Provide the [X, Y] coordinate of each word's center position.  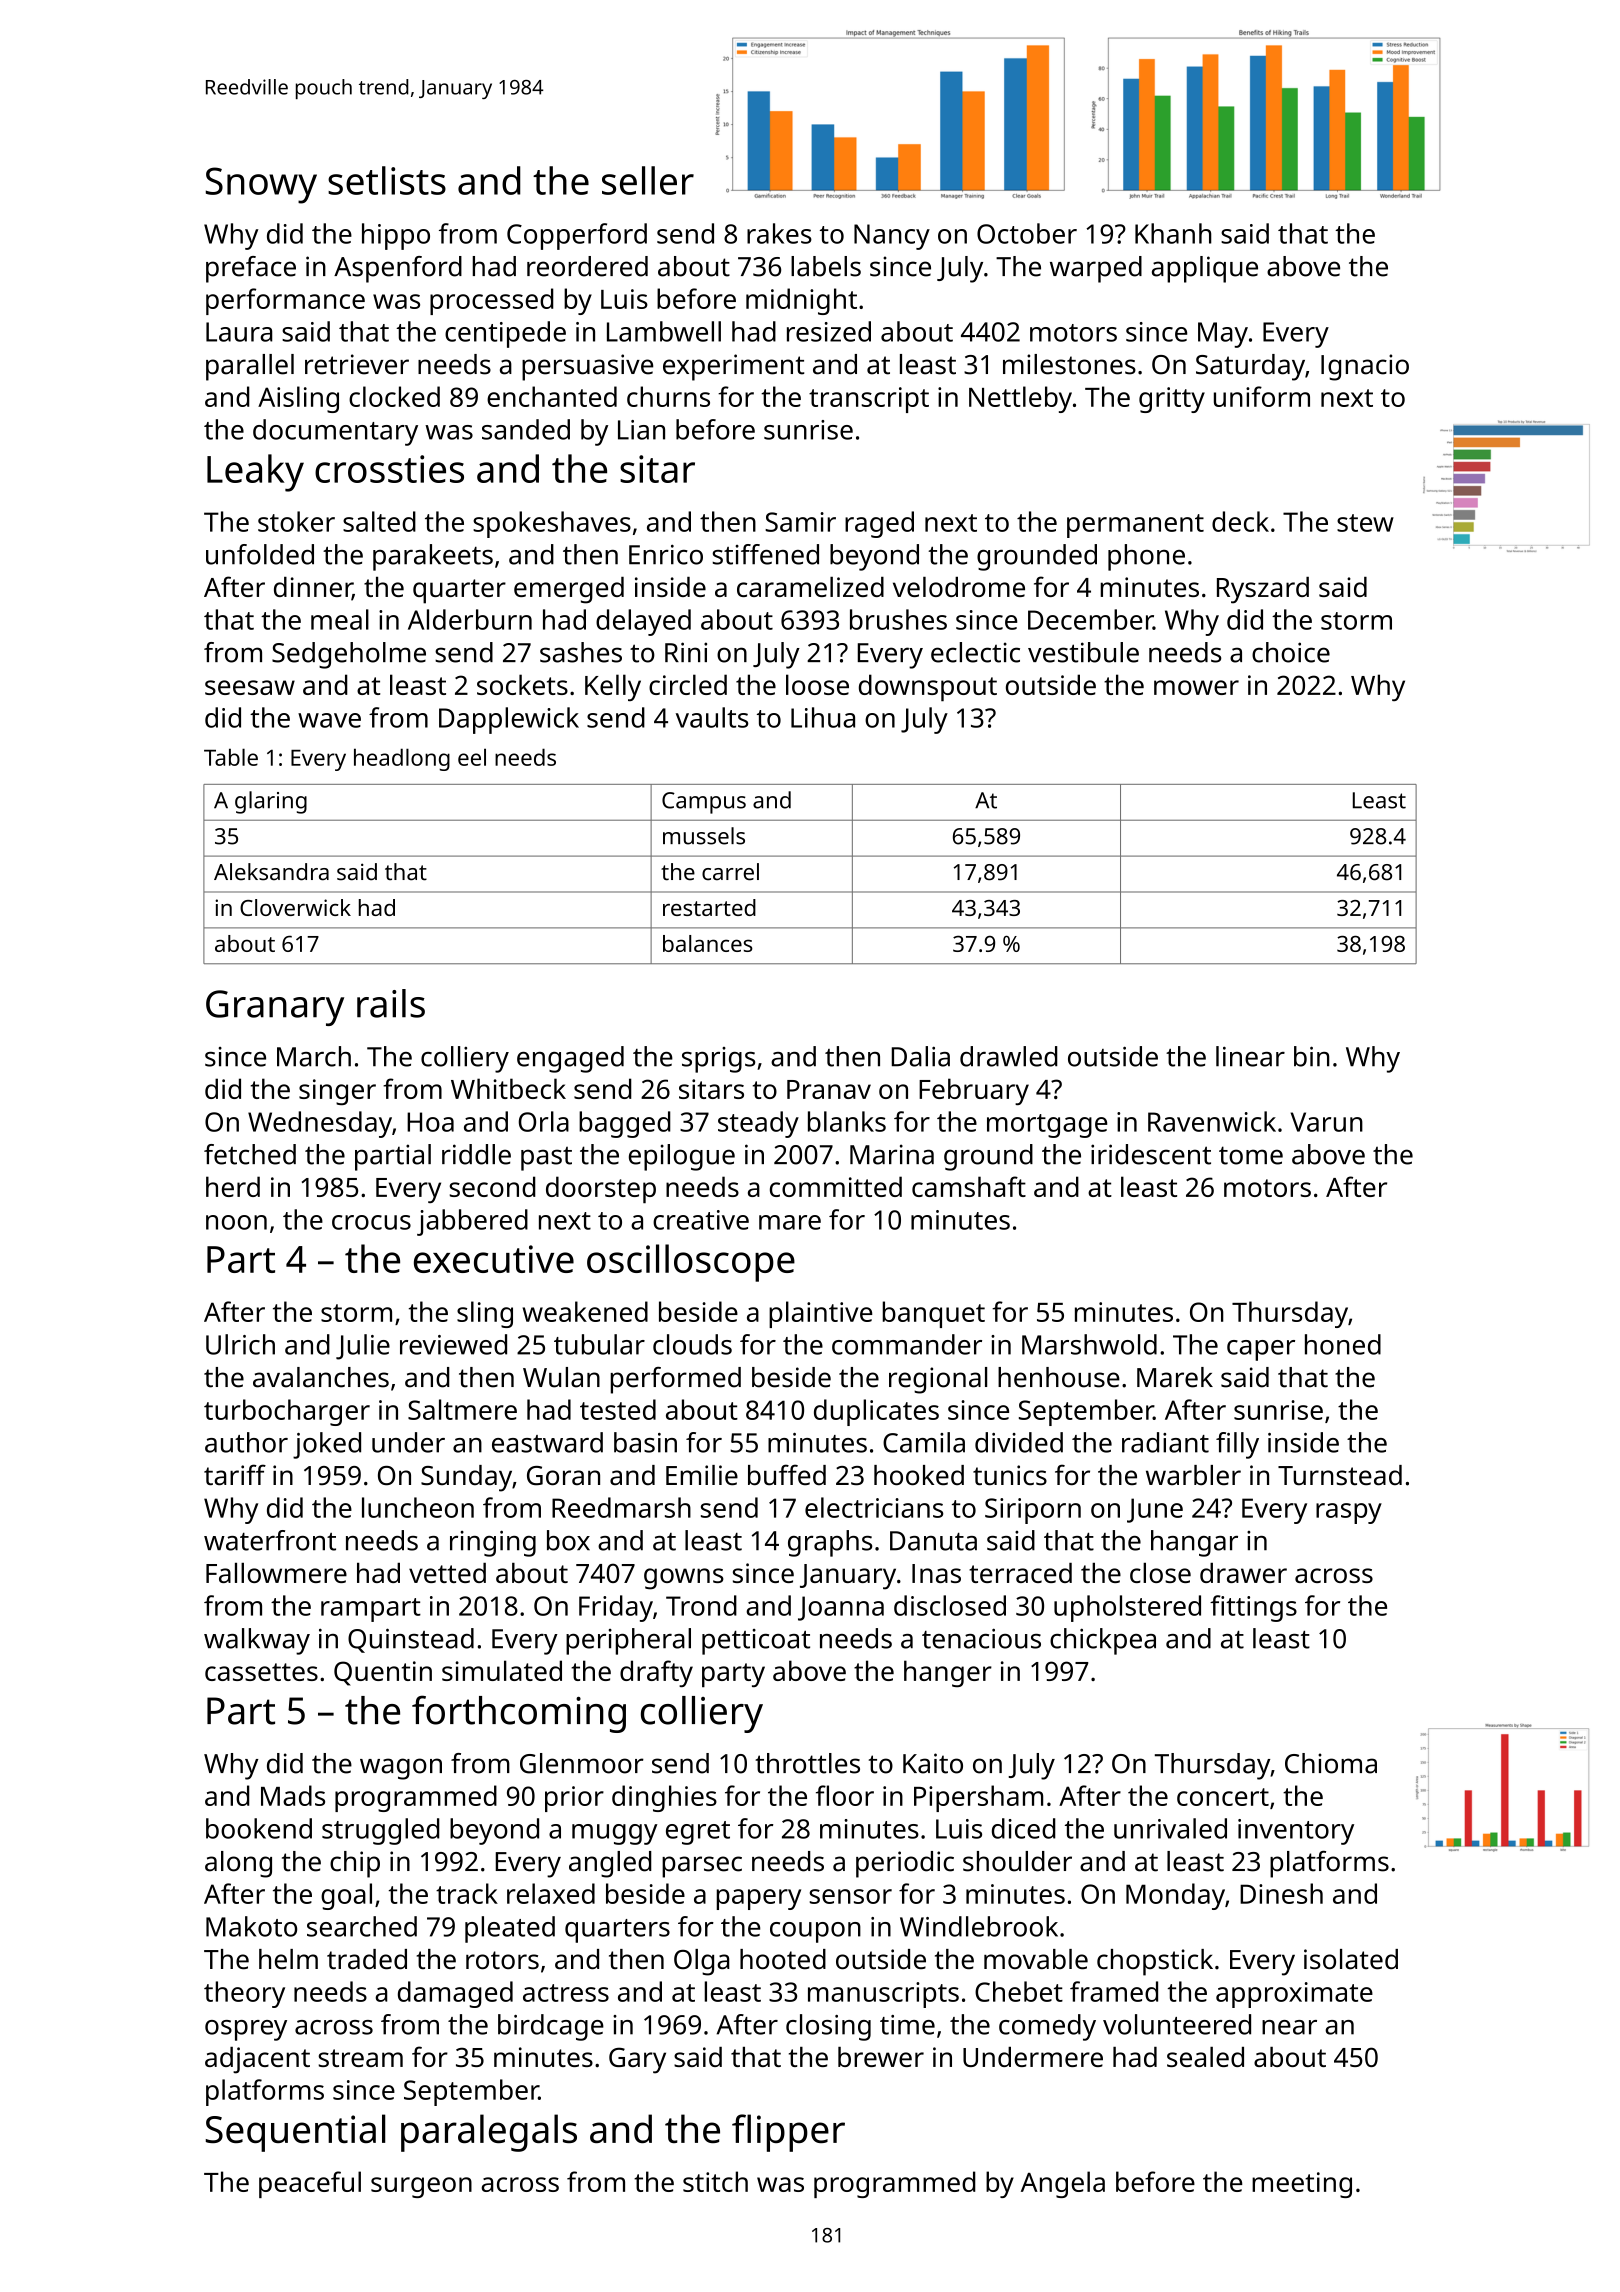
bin [1312, 1056]
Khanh [1173, 233]
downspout [928, 687]
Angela [1063, 2184]
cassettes [261, 1672]
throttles [807, 1763]
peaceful [310, 2184]
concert [1223, 1797]
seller [648, 180]
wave [329, 720]
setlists [387, 180]
